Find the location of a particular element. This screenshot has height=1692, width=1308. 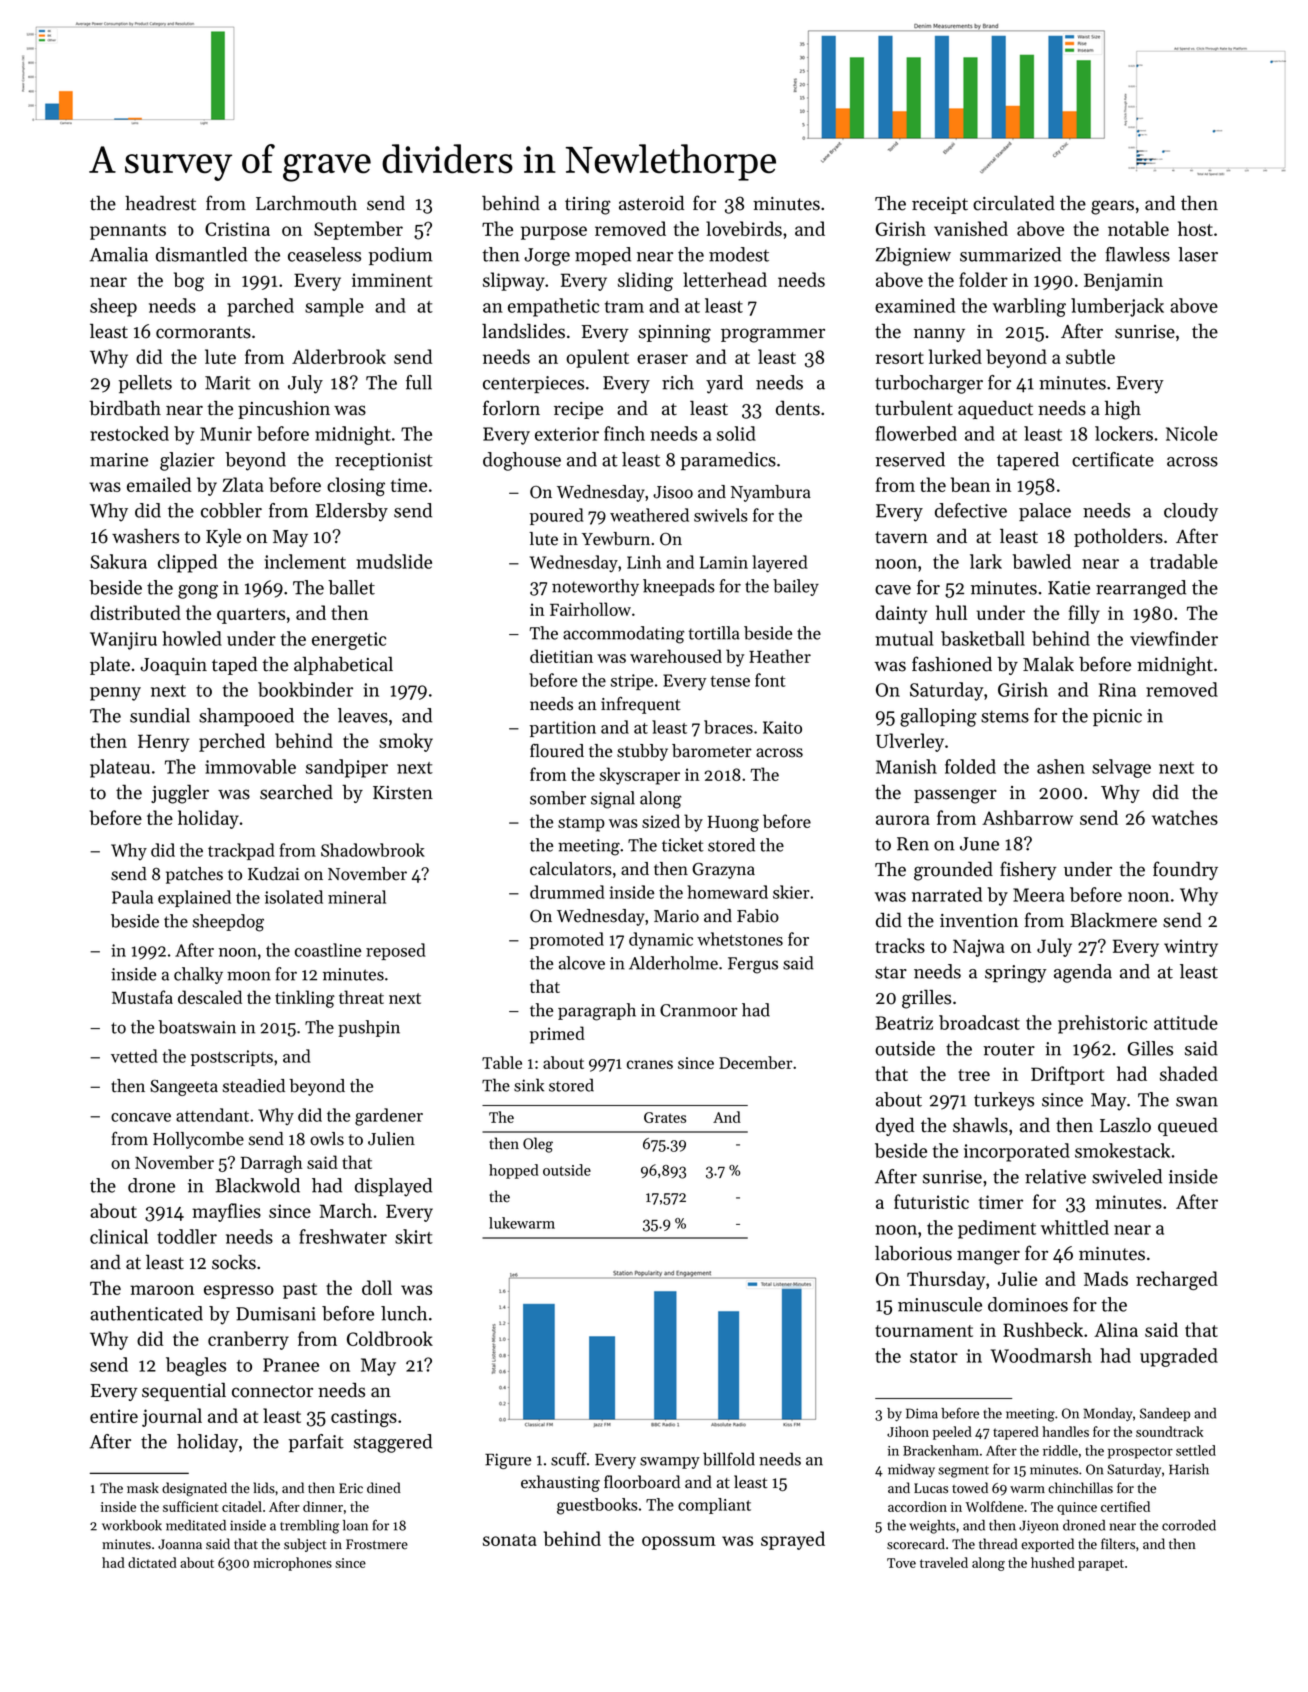

selvage is located at coordinates (1121, 768).
